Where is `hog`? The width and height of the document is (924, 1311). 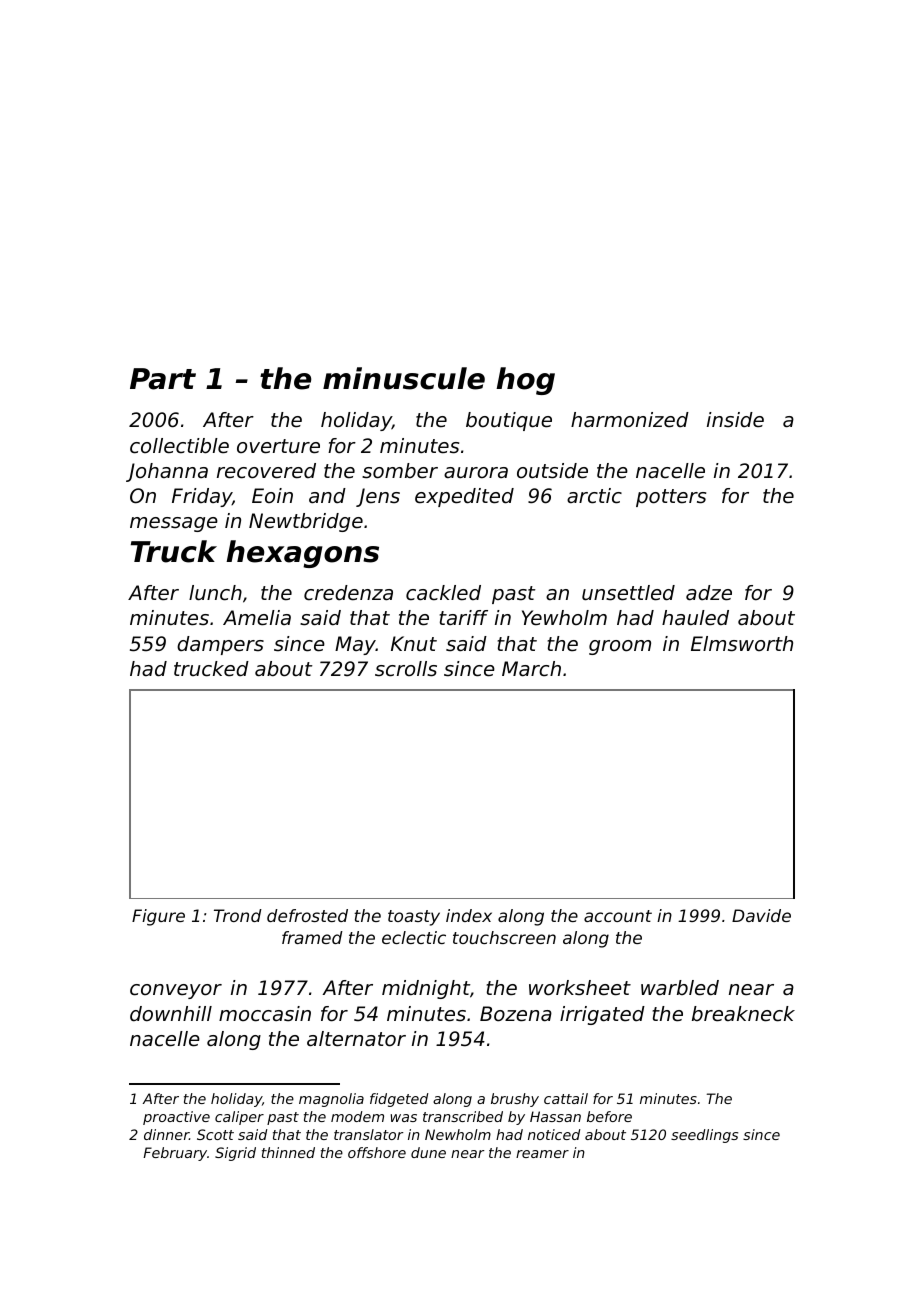
hog is located at coordinates (525, 381).
